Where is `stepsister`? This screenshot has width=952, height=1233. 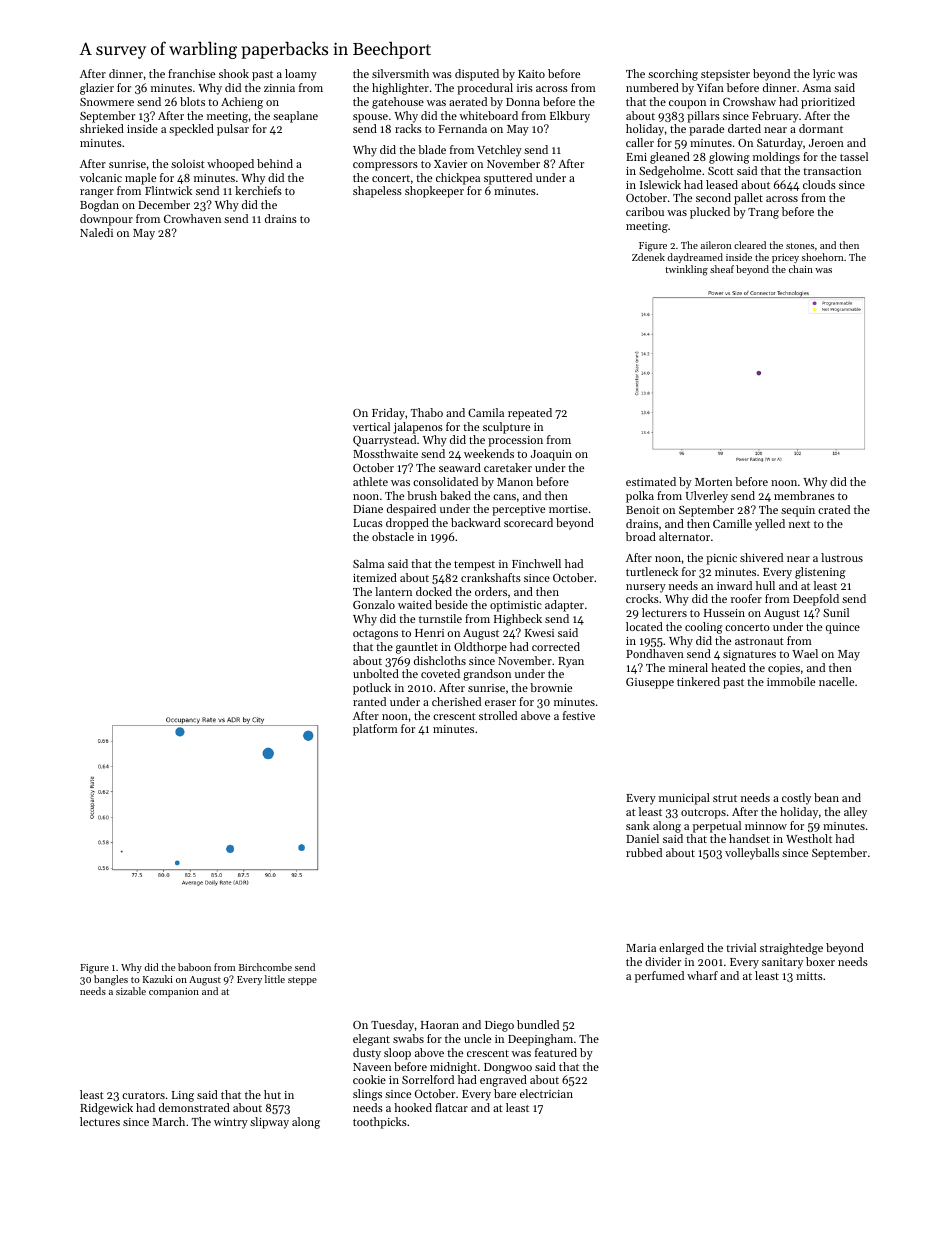 stepsister is located at coordinates (725, 75).
